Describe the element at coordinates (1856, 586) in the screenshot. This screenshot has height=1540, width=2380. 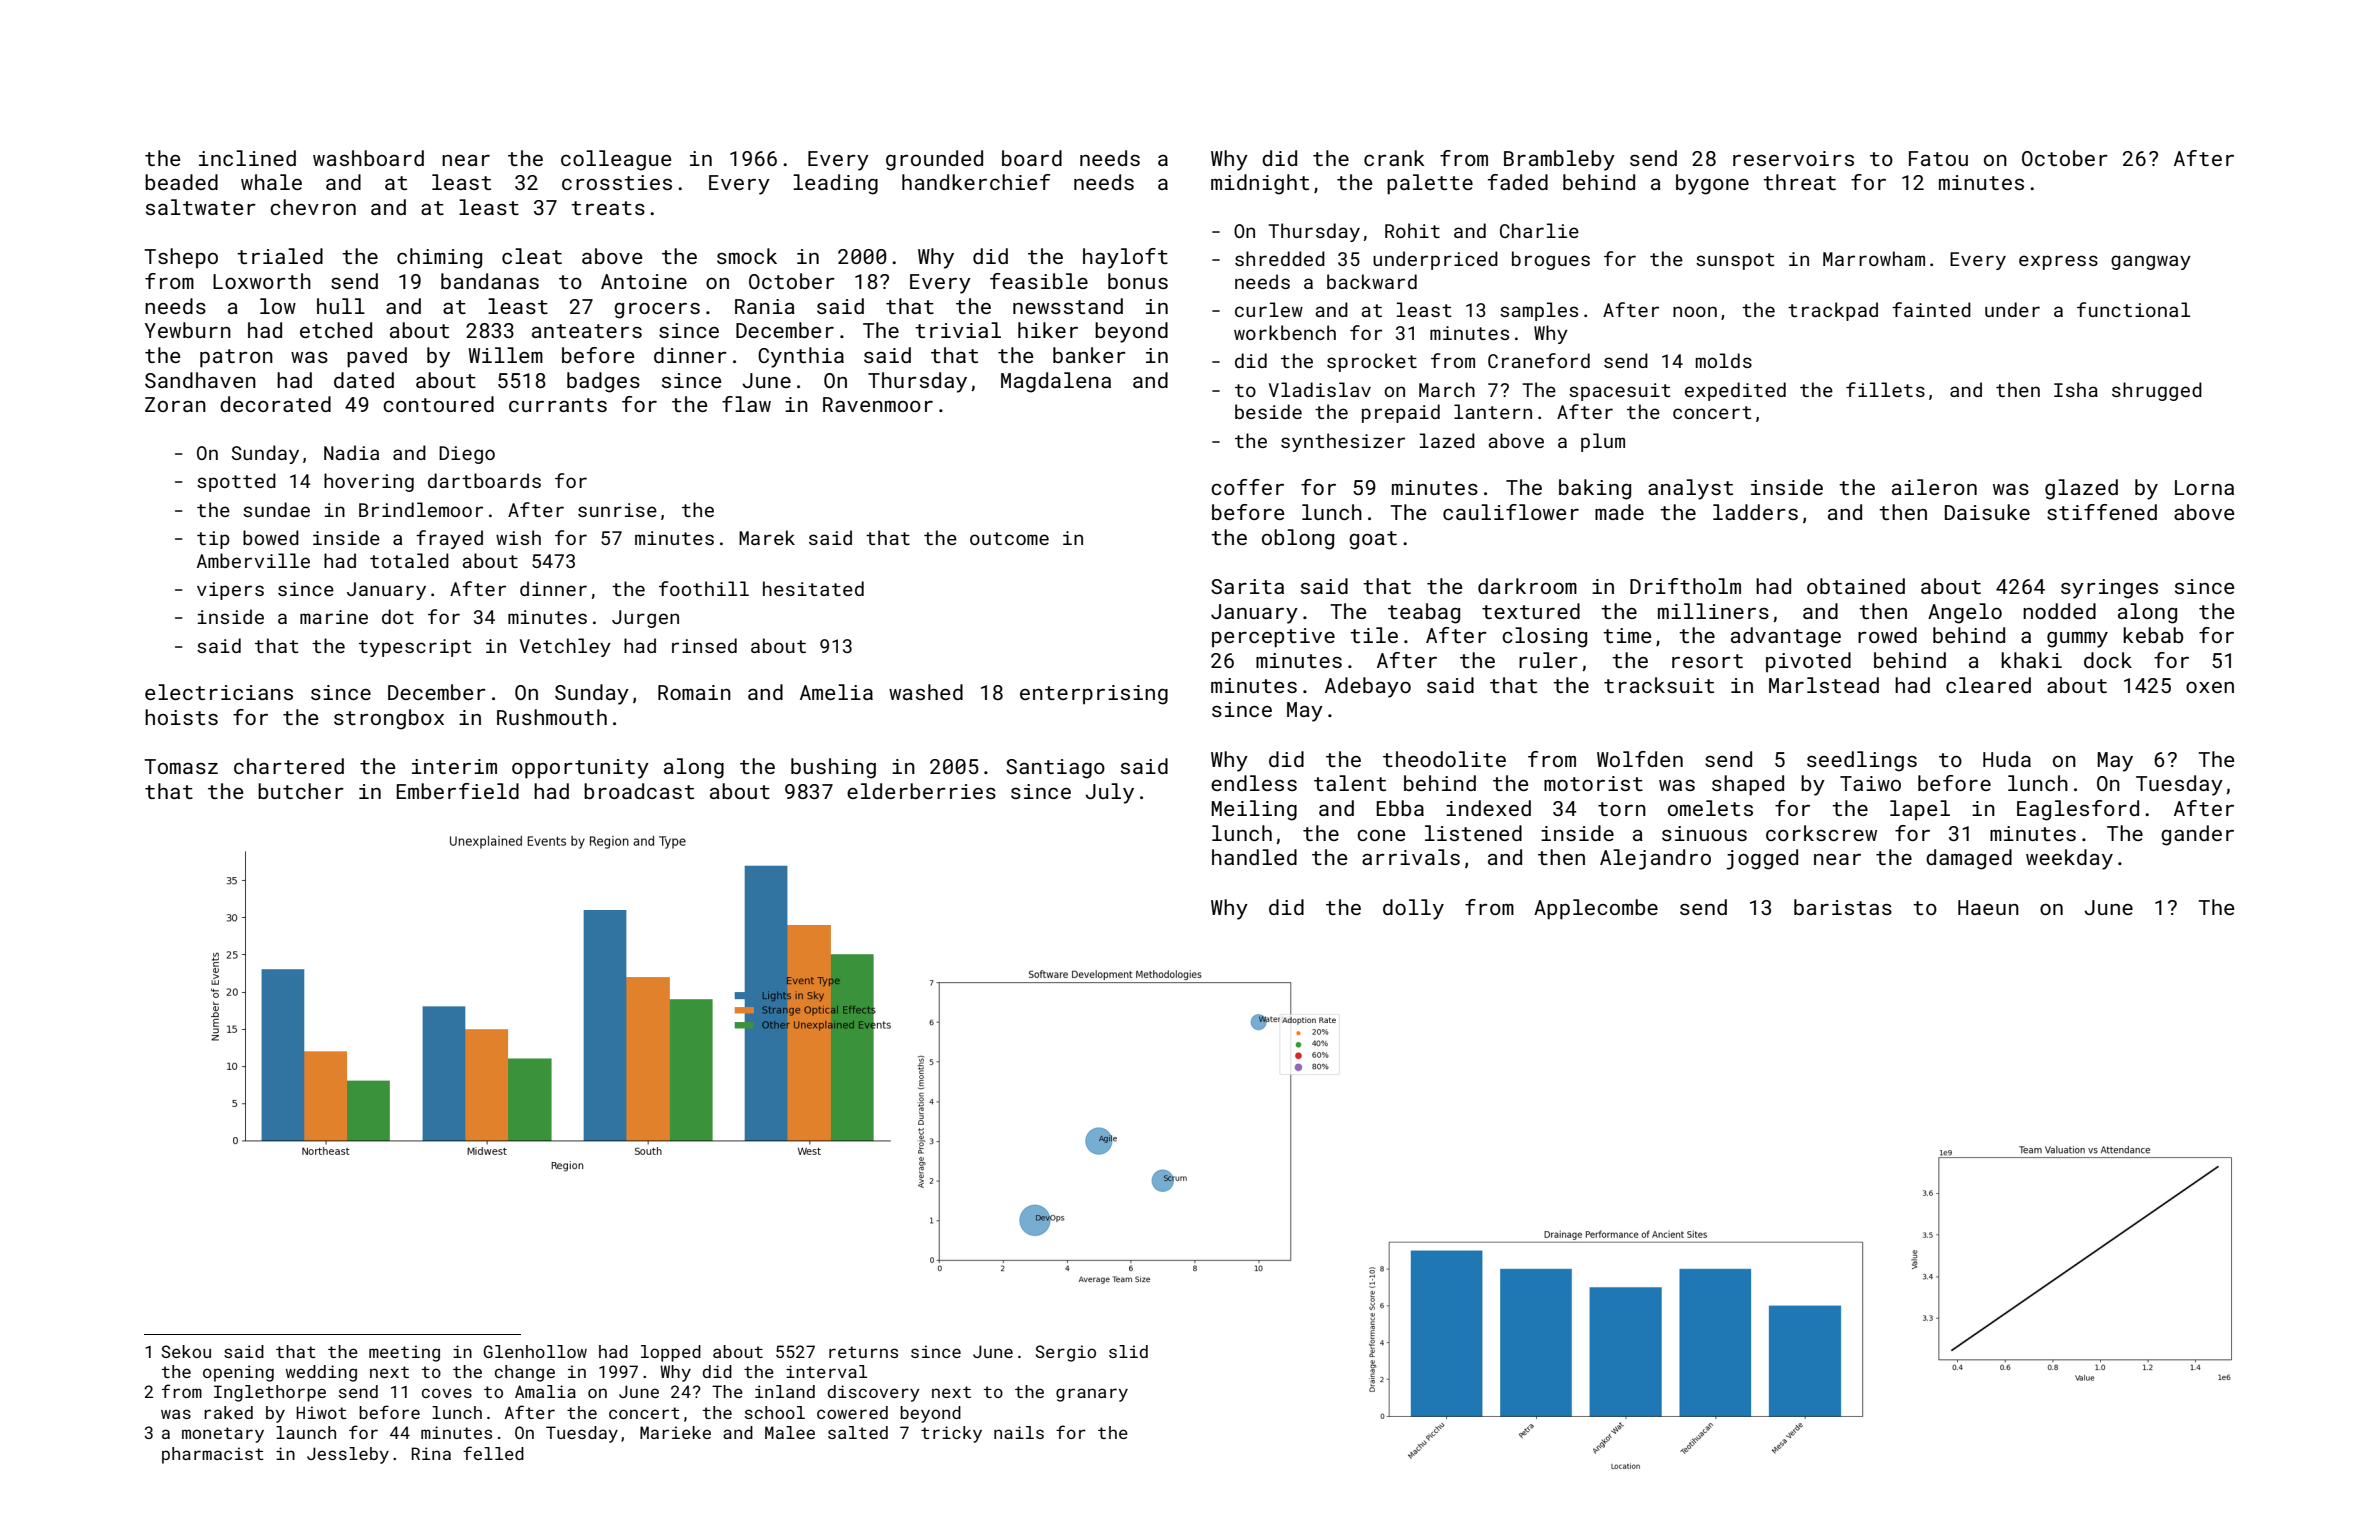
I see `obtained` at that location.
